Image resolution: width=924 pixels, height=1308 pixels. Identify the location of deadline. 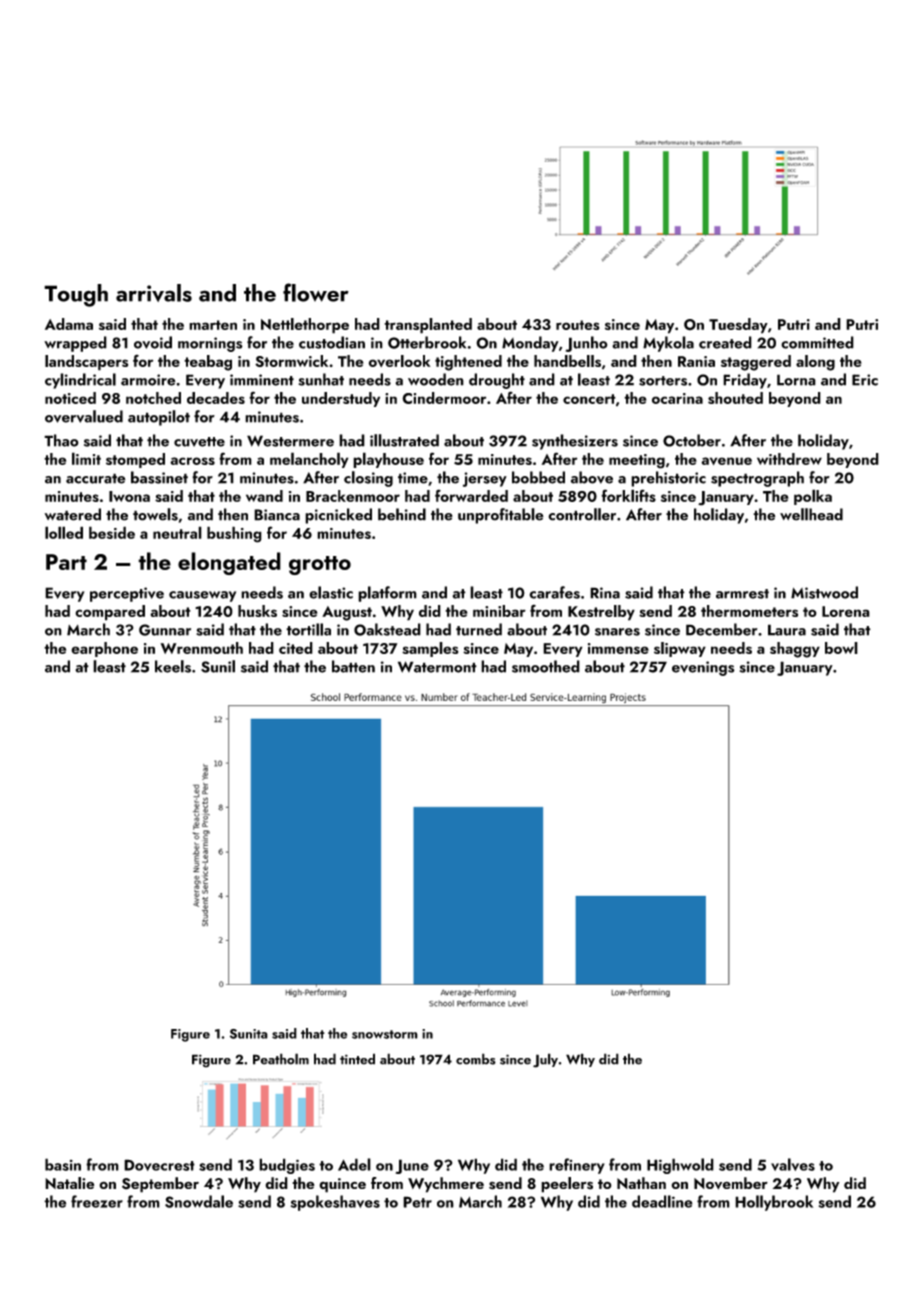
(662, 1201).
